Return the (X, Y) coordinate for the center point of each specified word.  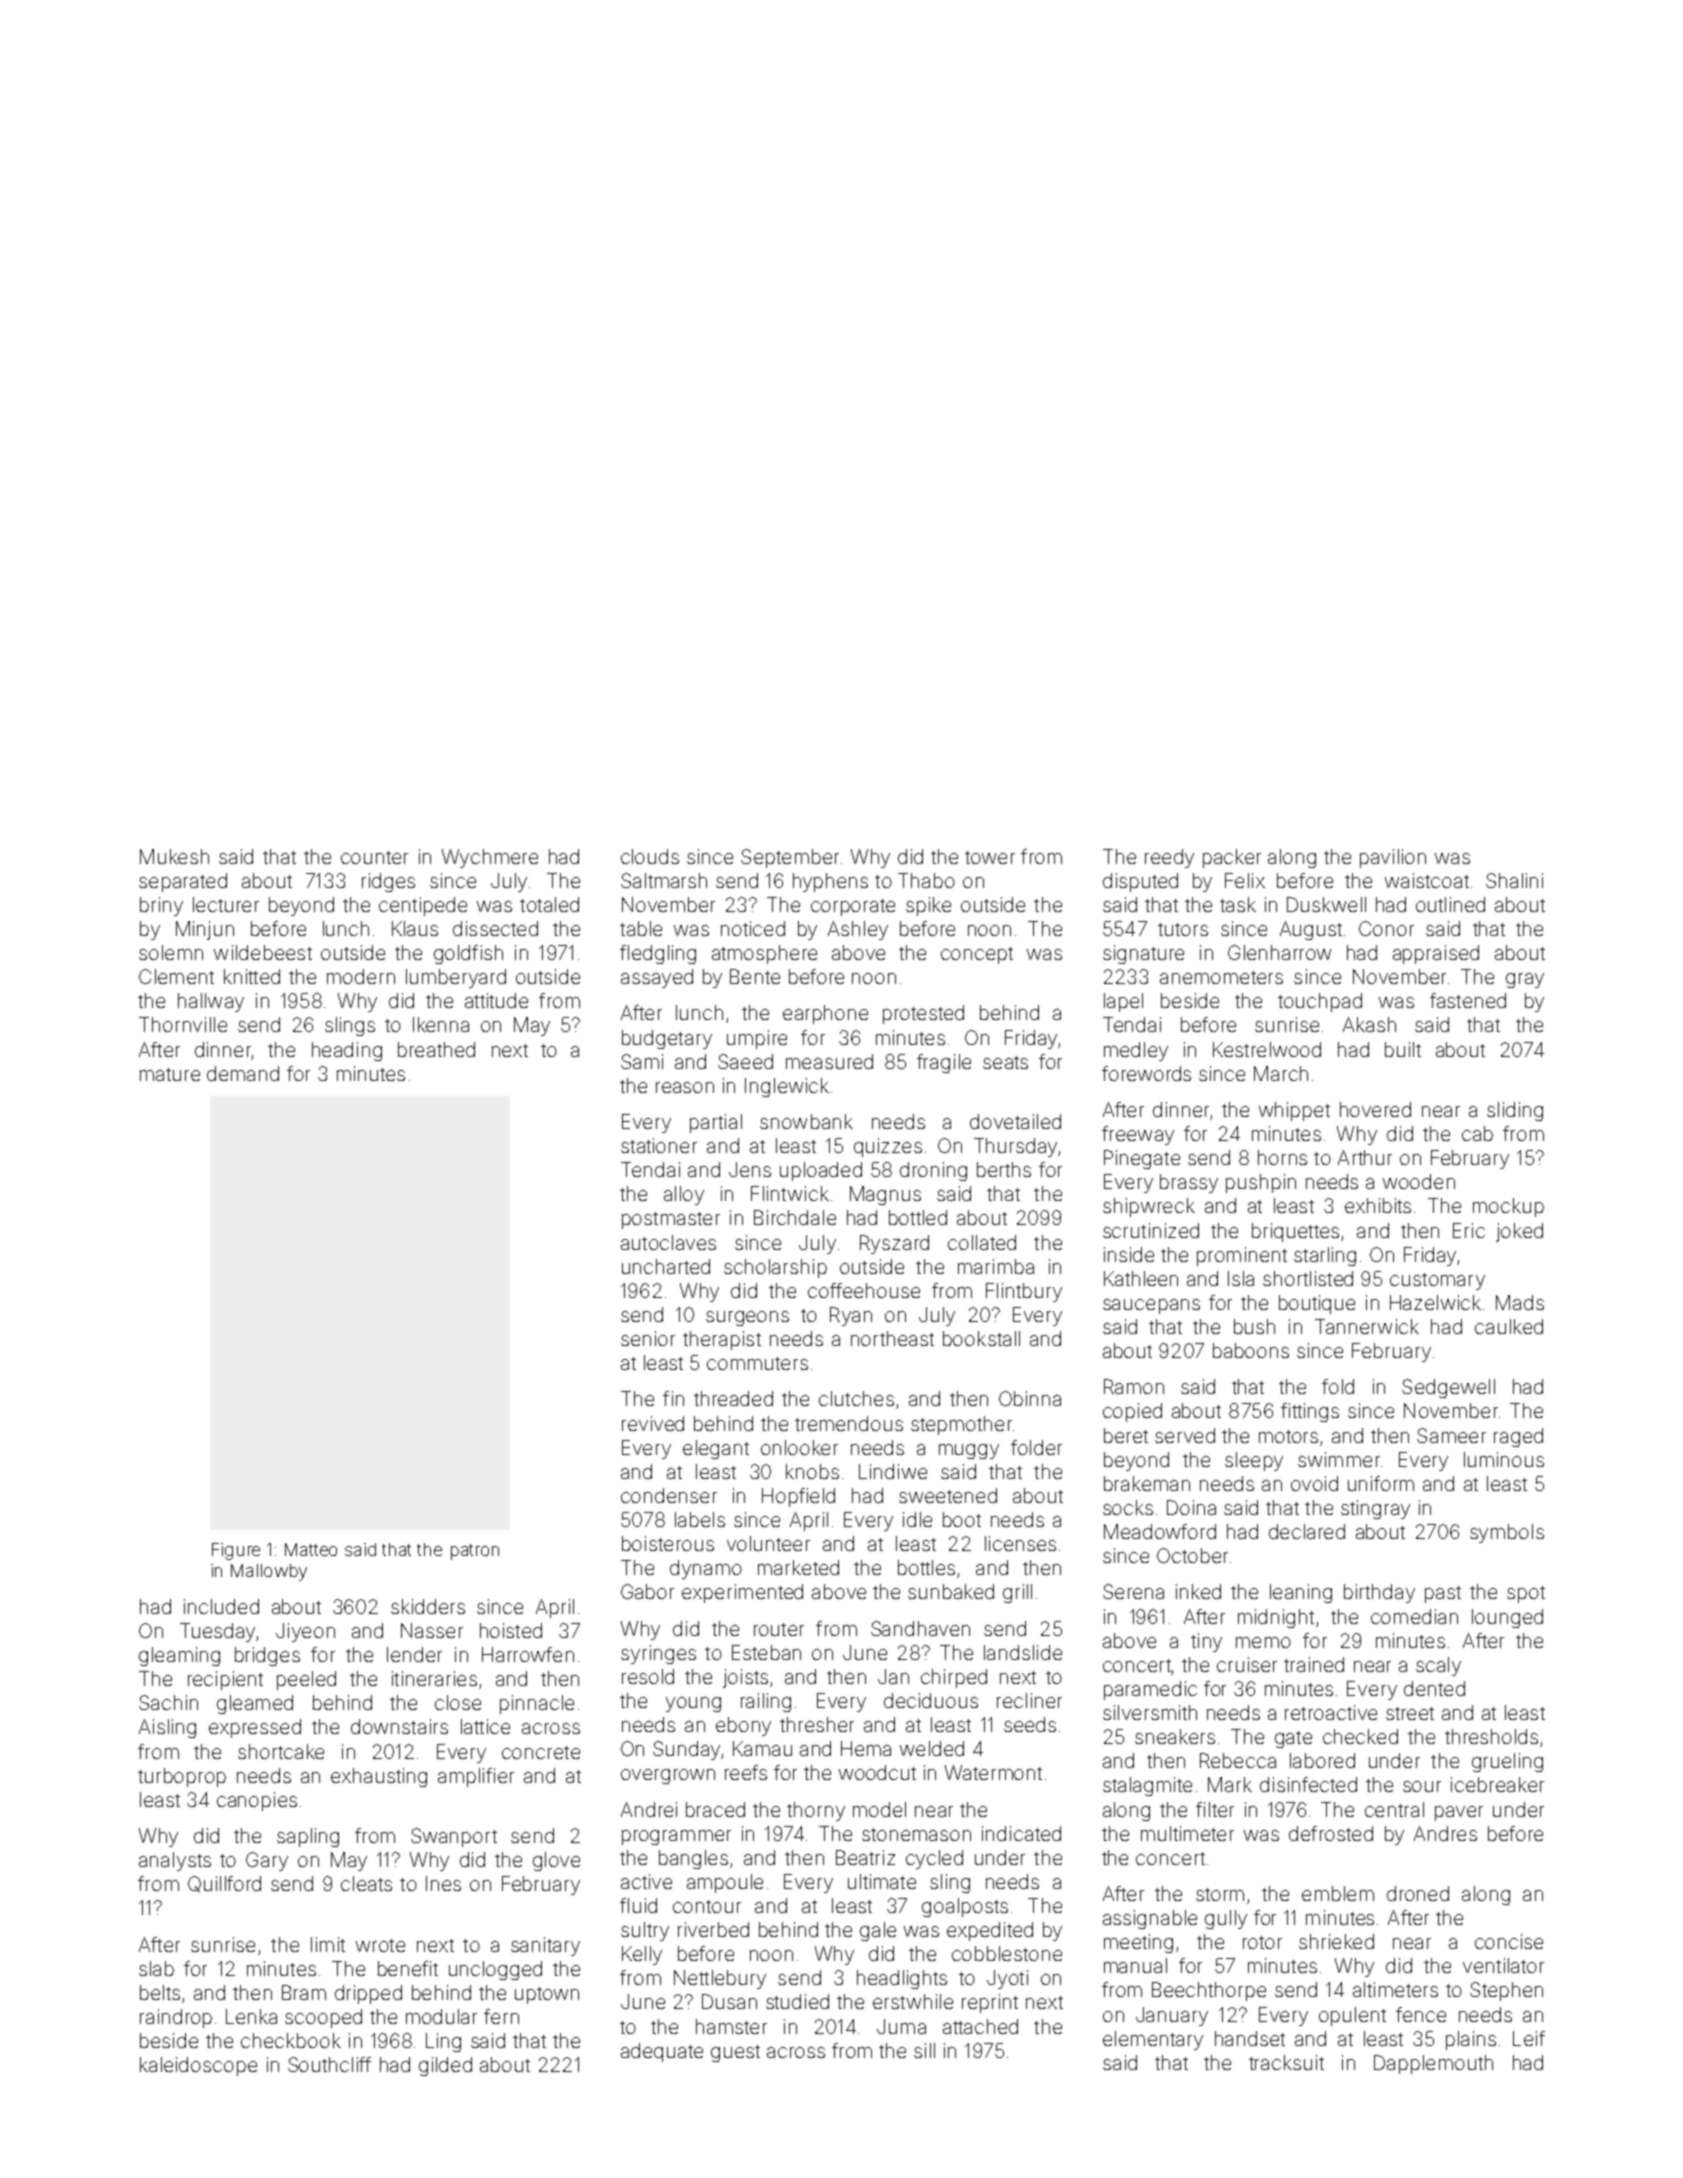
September (790, 858)
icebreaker (1497, 1784)
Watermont (993, 1772)
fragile (944, 1063)
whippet (1294, 1111)
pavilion (1393, 858)
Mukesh (174, 856)
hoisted (511, 1630)
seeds (1030, 1724)
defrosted (1331, 1833)
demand (243, 1073)
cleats (366, 1883)
